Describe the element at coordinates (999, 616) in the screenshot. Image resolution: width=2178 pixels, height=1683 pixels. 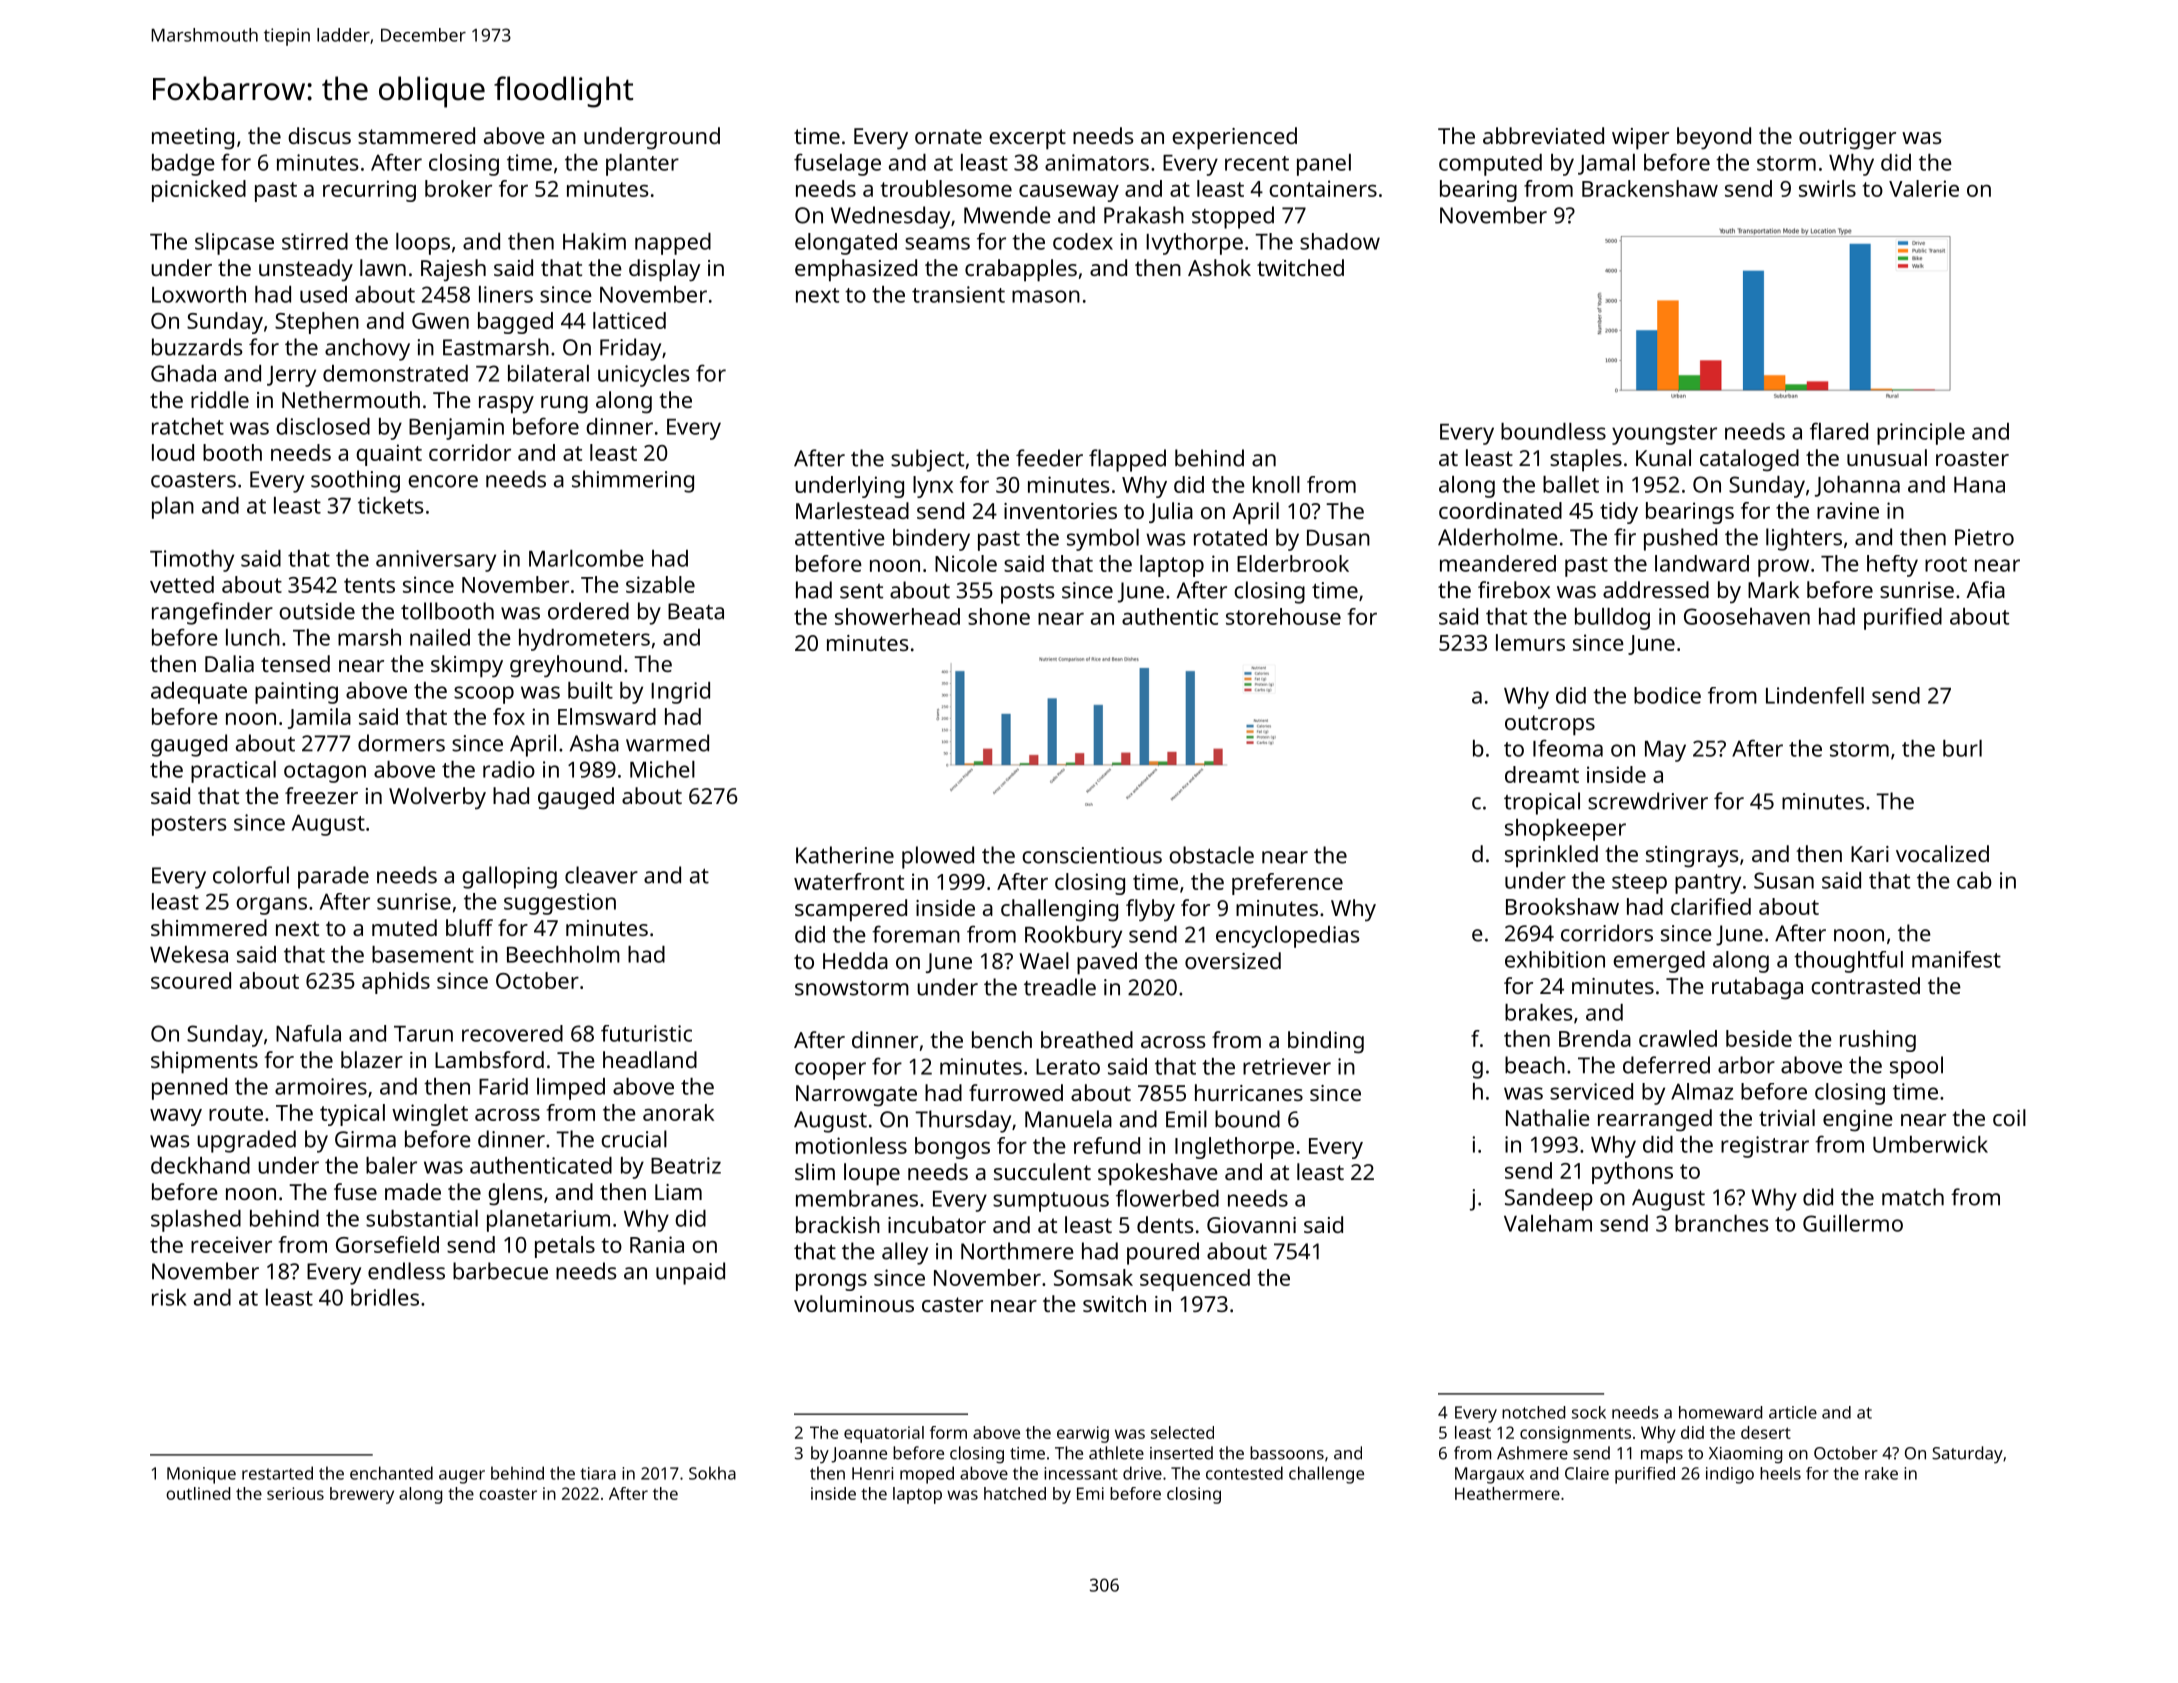
I see `shone` at that location.
